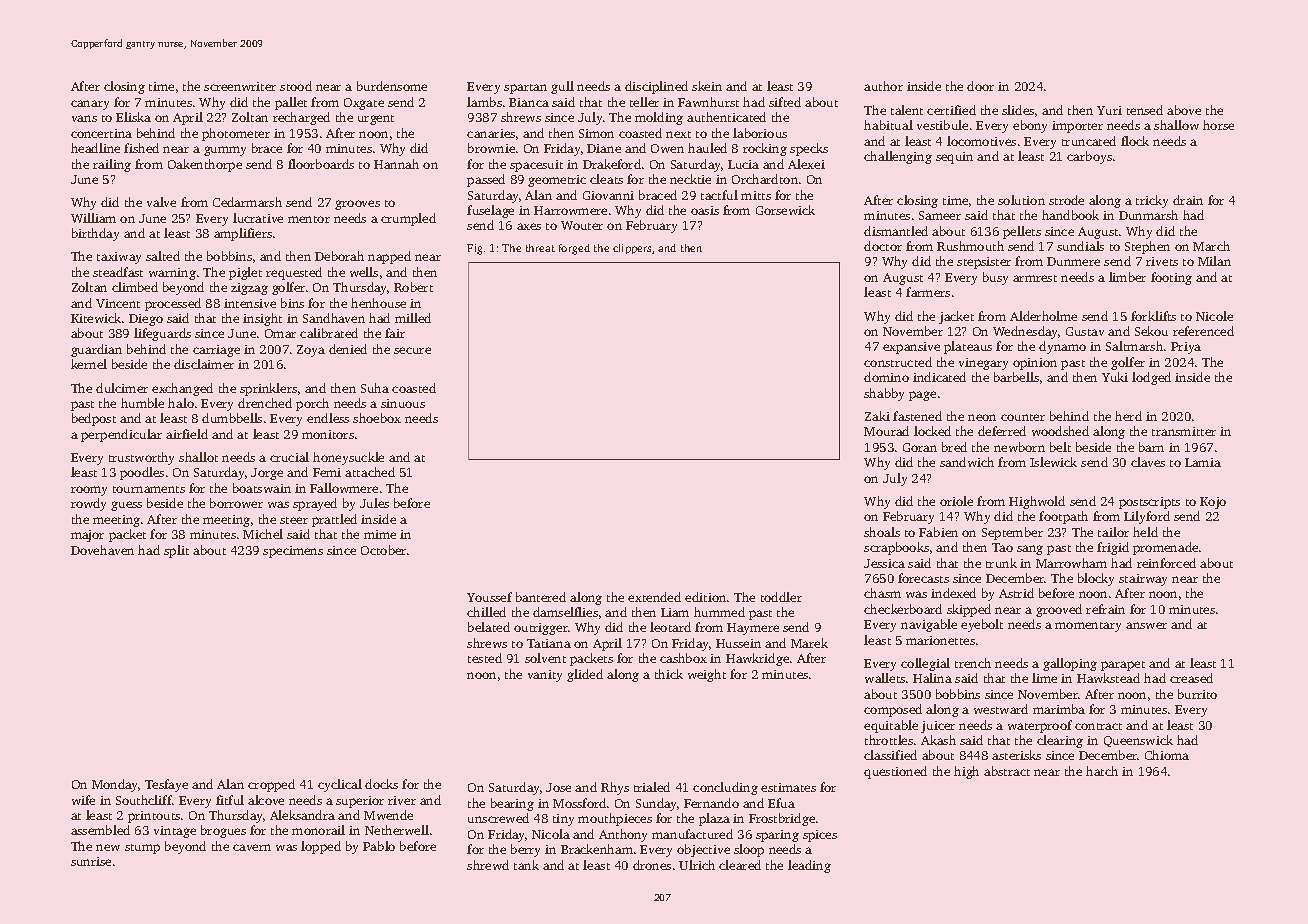  Describe the element at coordinates (364, 104) in the document. I see `Oxgate` at that location.
